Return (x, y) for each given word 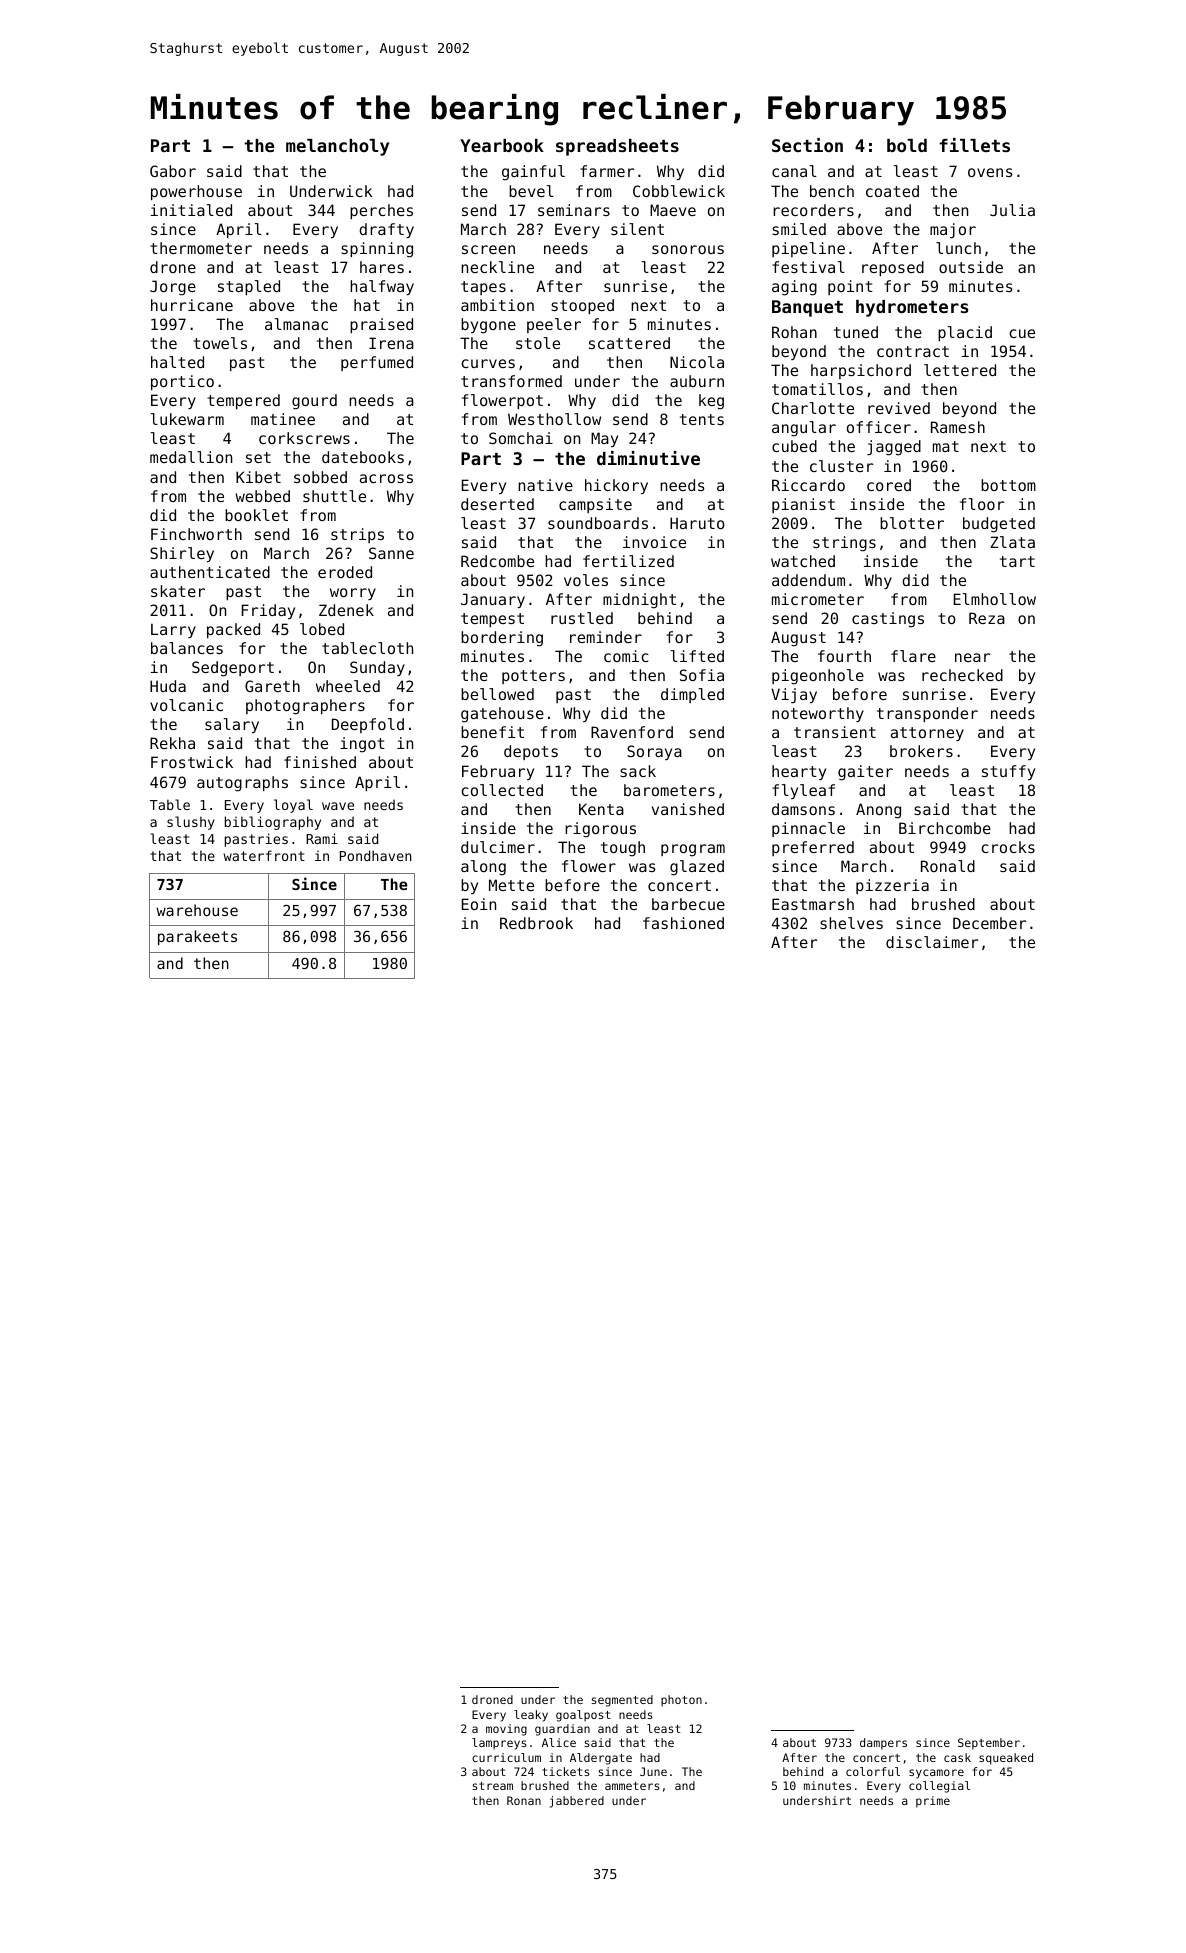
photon (681, 1701)
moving (506, 1730)
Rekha (172, 743)
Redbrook (536, 923)
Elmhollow (994, 599)
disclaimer (932, 942)
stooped (582, 306)
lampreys (499, 1744)
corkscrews (304, 438)
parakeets (197, 937)
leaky (531, 1716)
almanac (296, 324)
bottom (1008, 485)
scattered (629, 343)
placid (965, 333)
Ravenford (632, 732)
